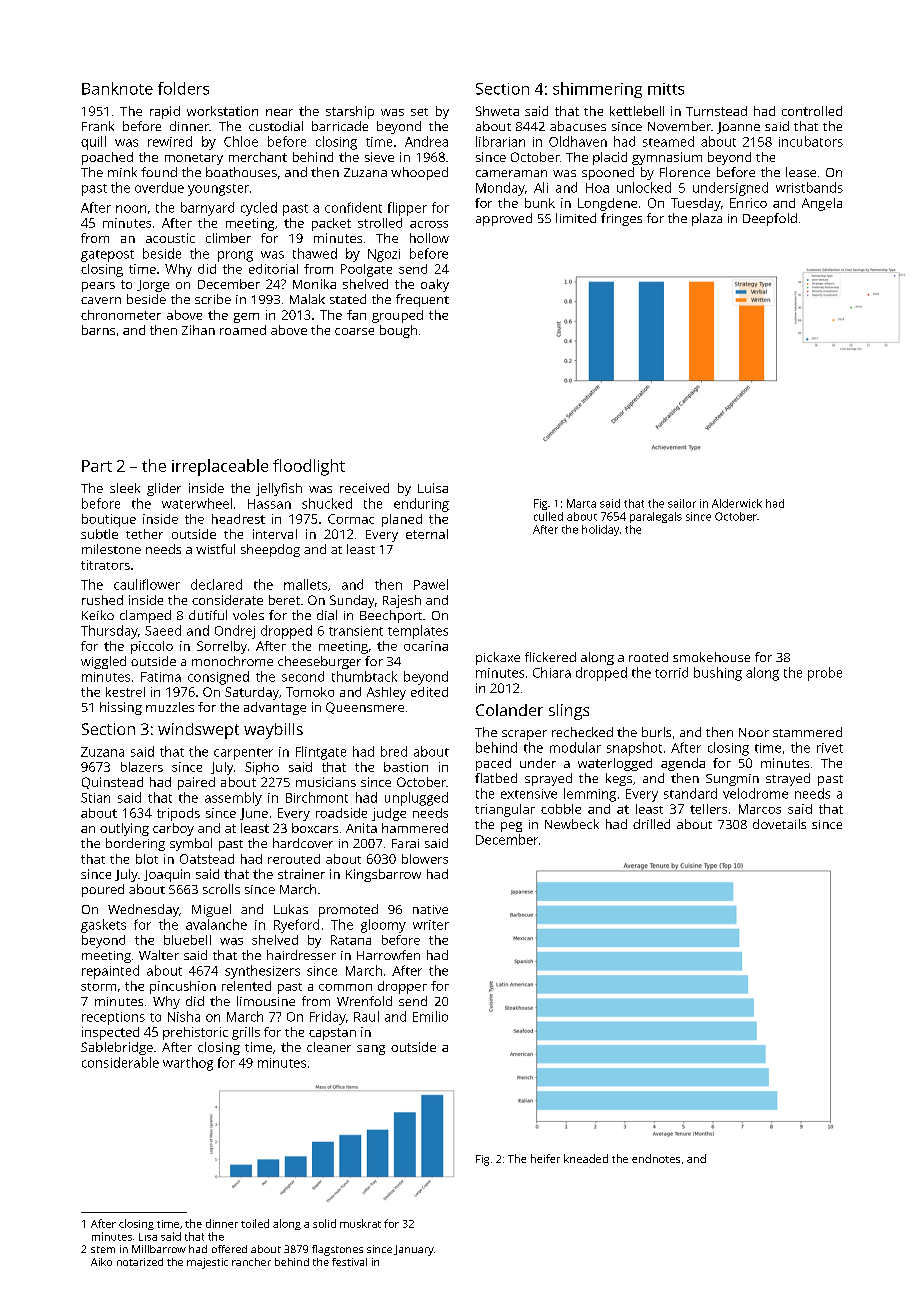 The height and width of the screenshot is (1308, 924). I want to click on velodrome, so click(755, 793).
